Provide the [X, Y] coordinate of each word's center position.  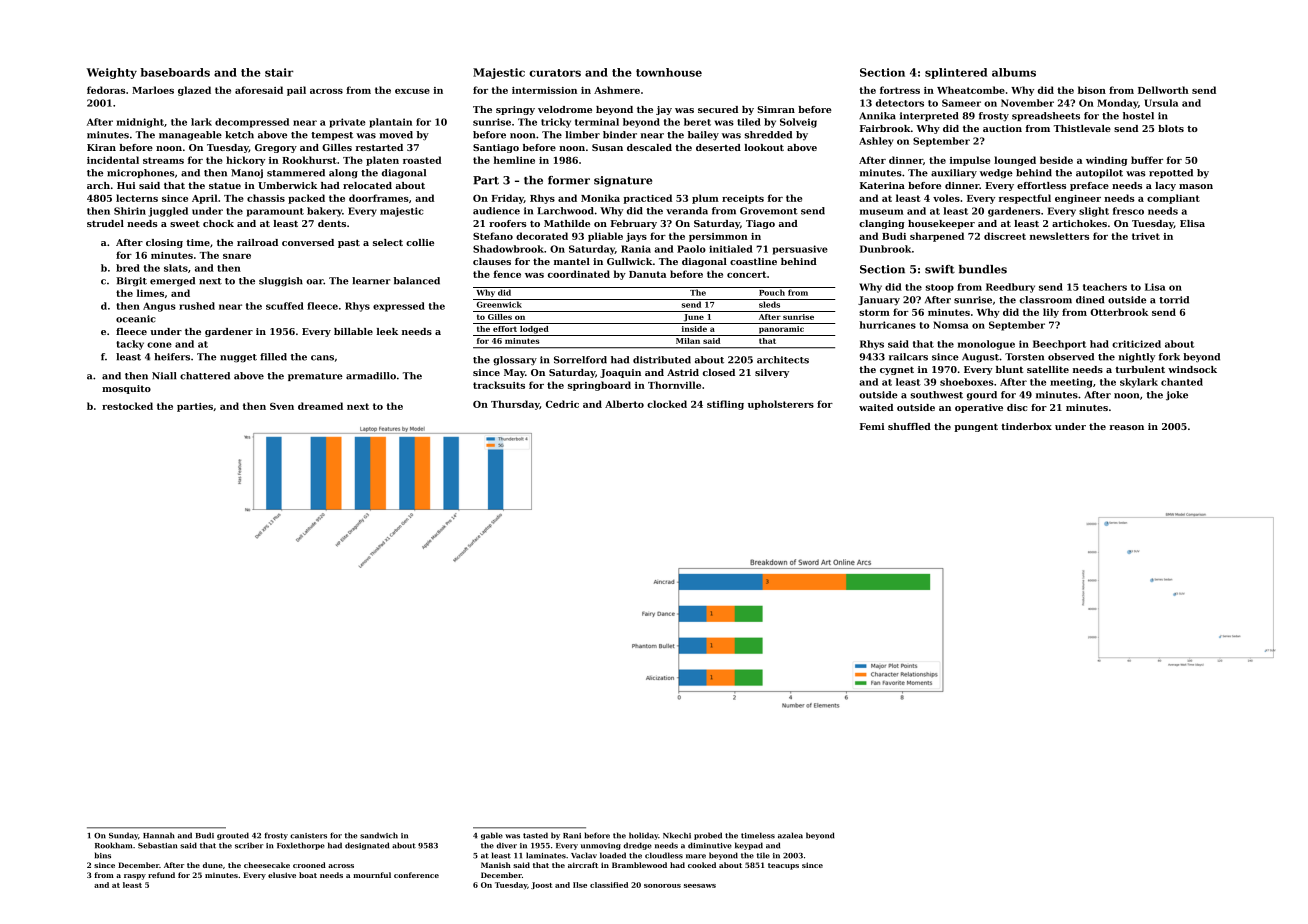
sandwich [379, 835]
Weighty [111, 73]
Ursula [1161, 103]
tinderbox [1026, 426]
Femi [872, 426]
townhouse [669, 72]
